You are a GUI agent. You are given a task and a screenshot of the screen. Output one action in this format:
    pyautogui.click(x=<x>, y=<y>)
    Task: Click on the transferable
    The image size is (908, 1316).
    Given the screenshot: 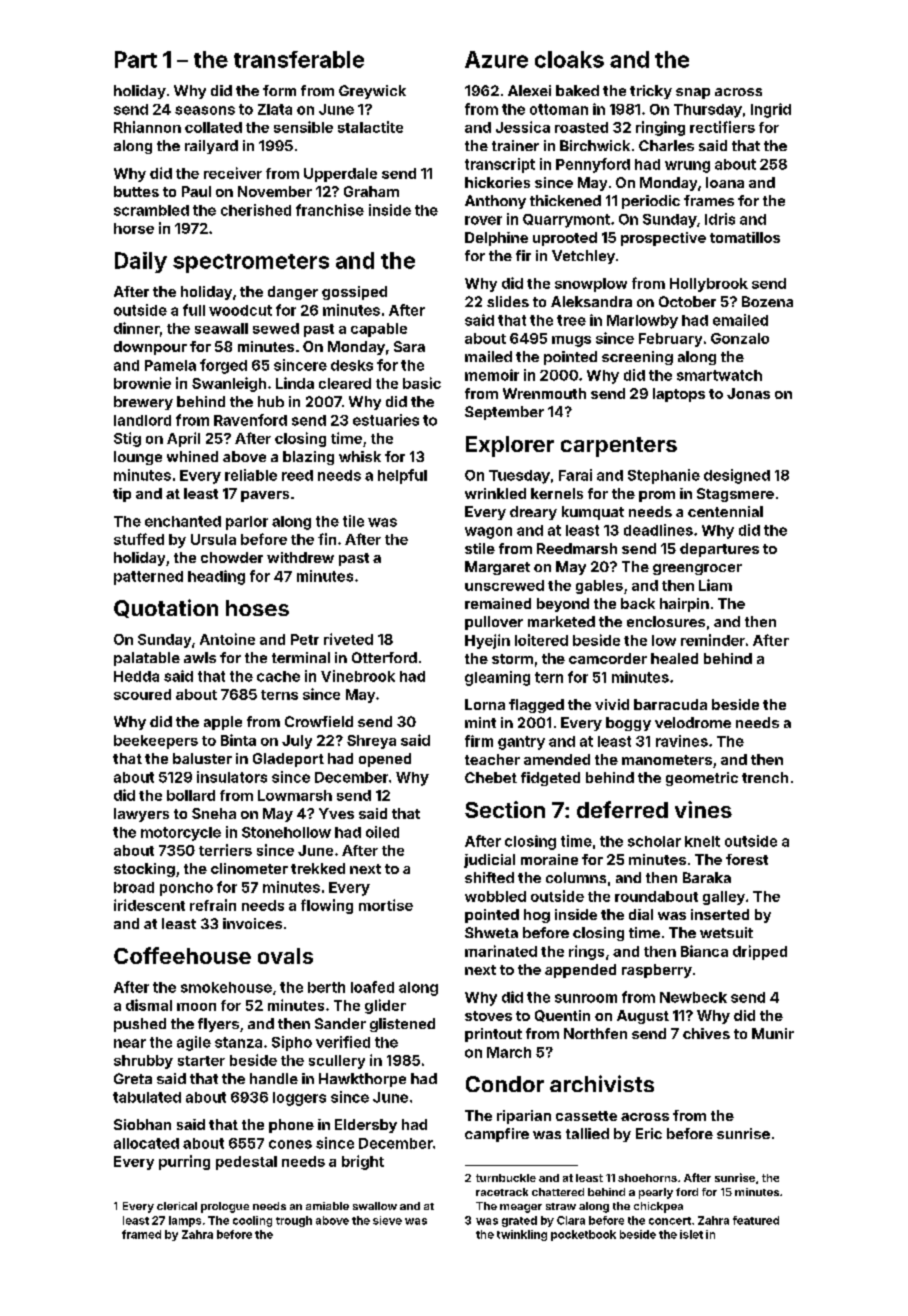 What is the action you would take?
    pyautogui.click(x=299, y=59)
